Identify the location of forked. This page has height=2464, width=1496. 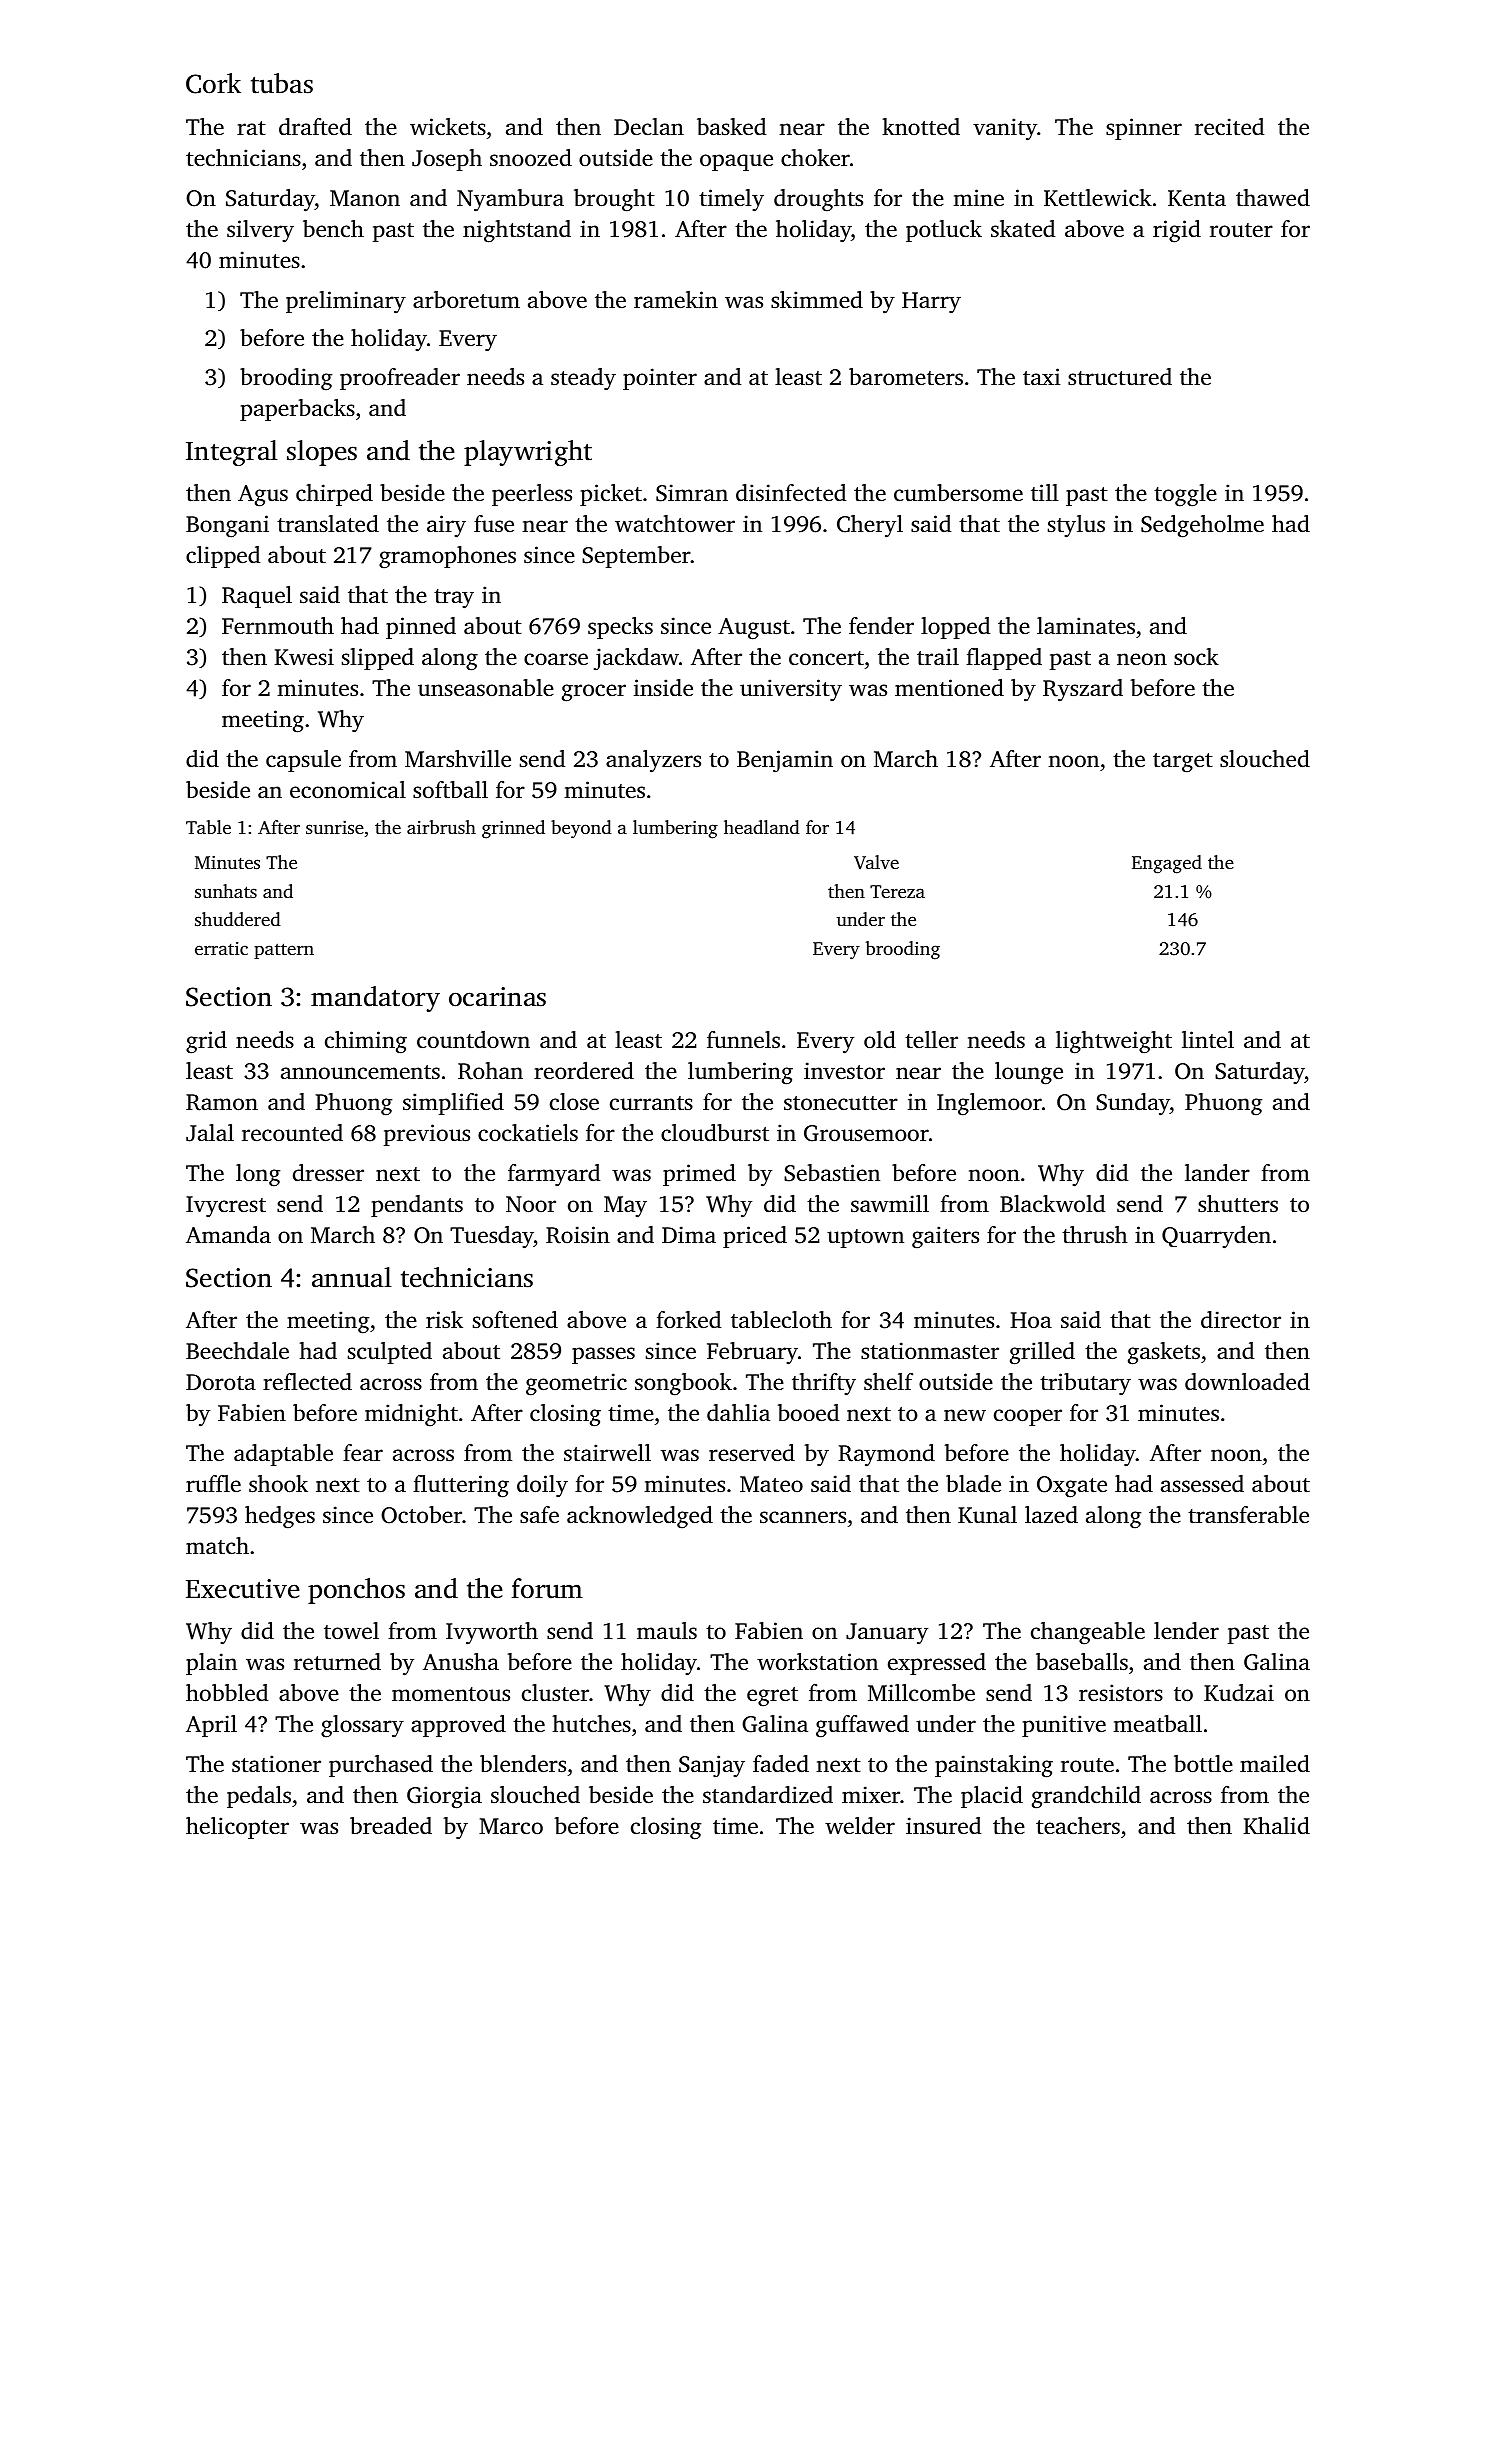
(688, 1320).
